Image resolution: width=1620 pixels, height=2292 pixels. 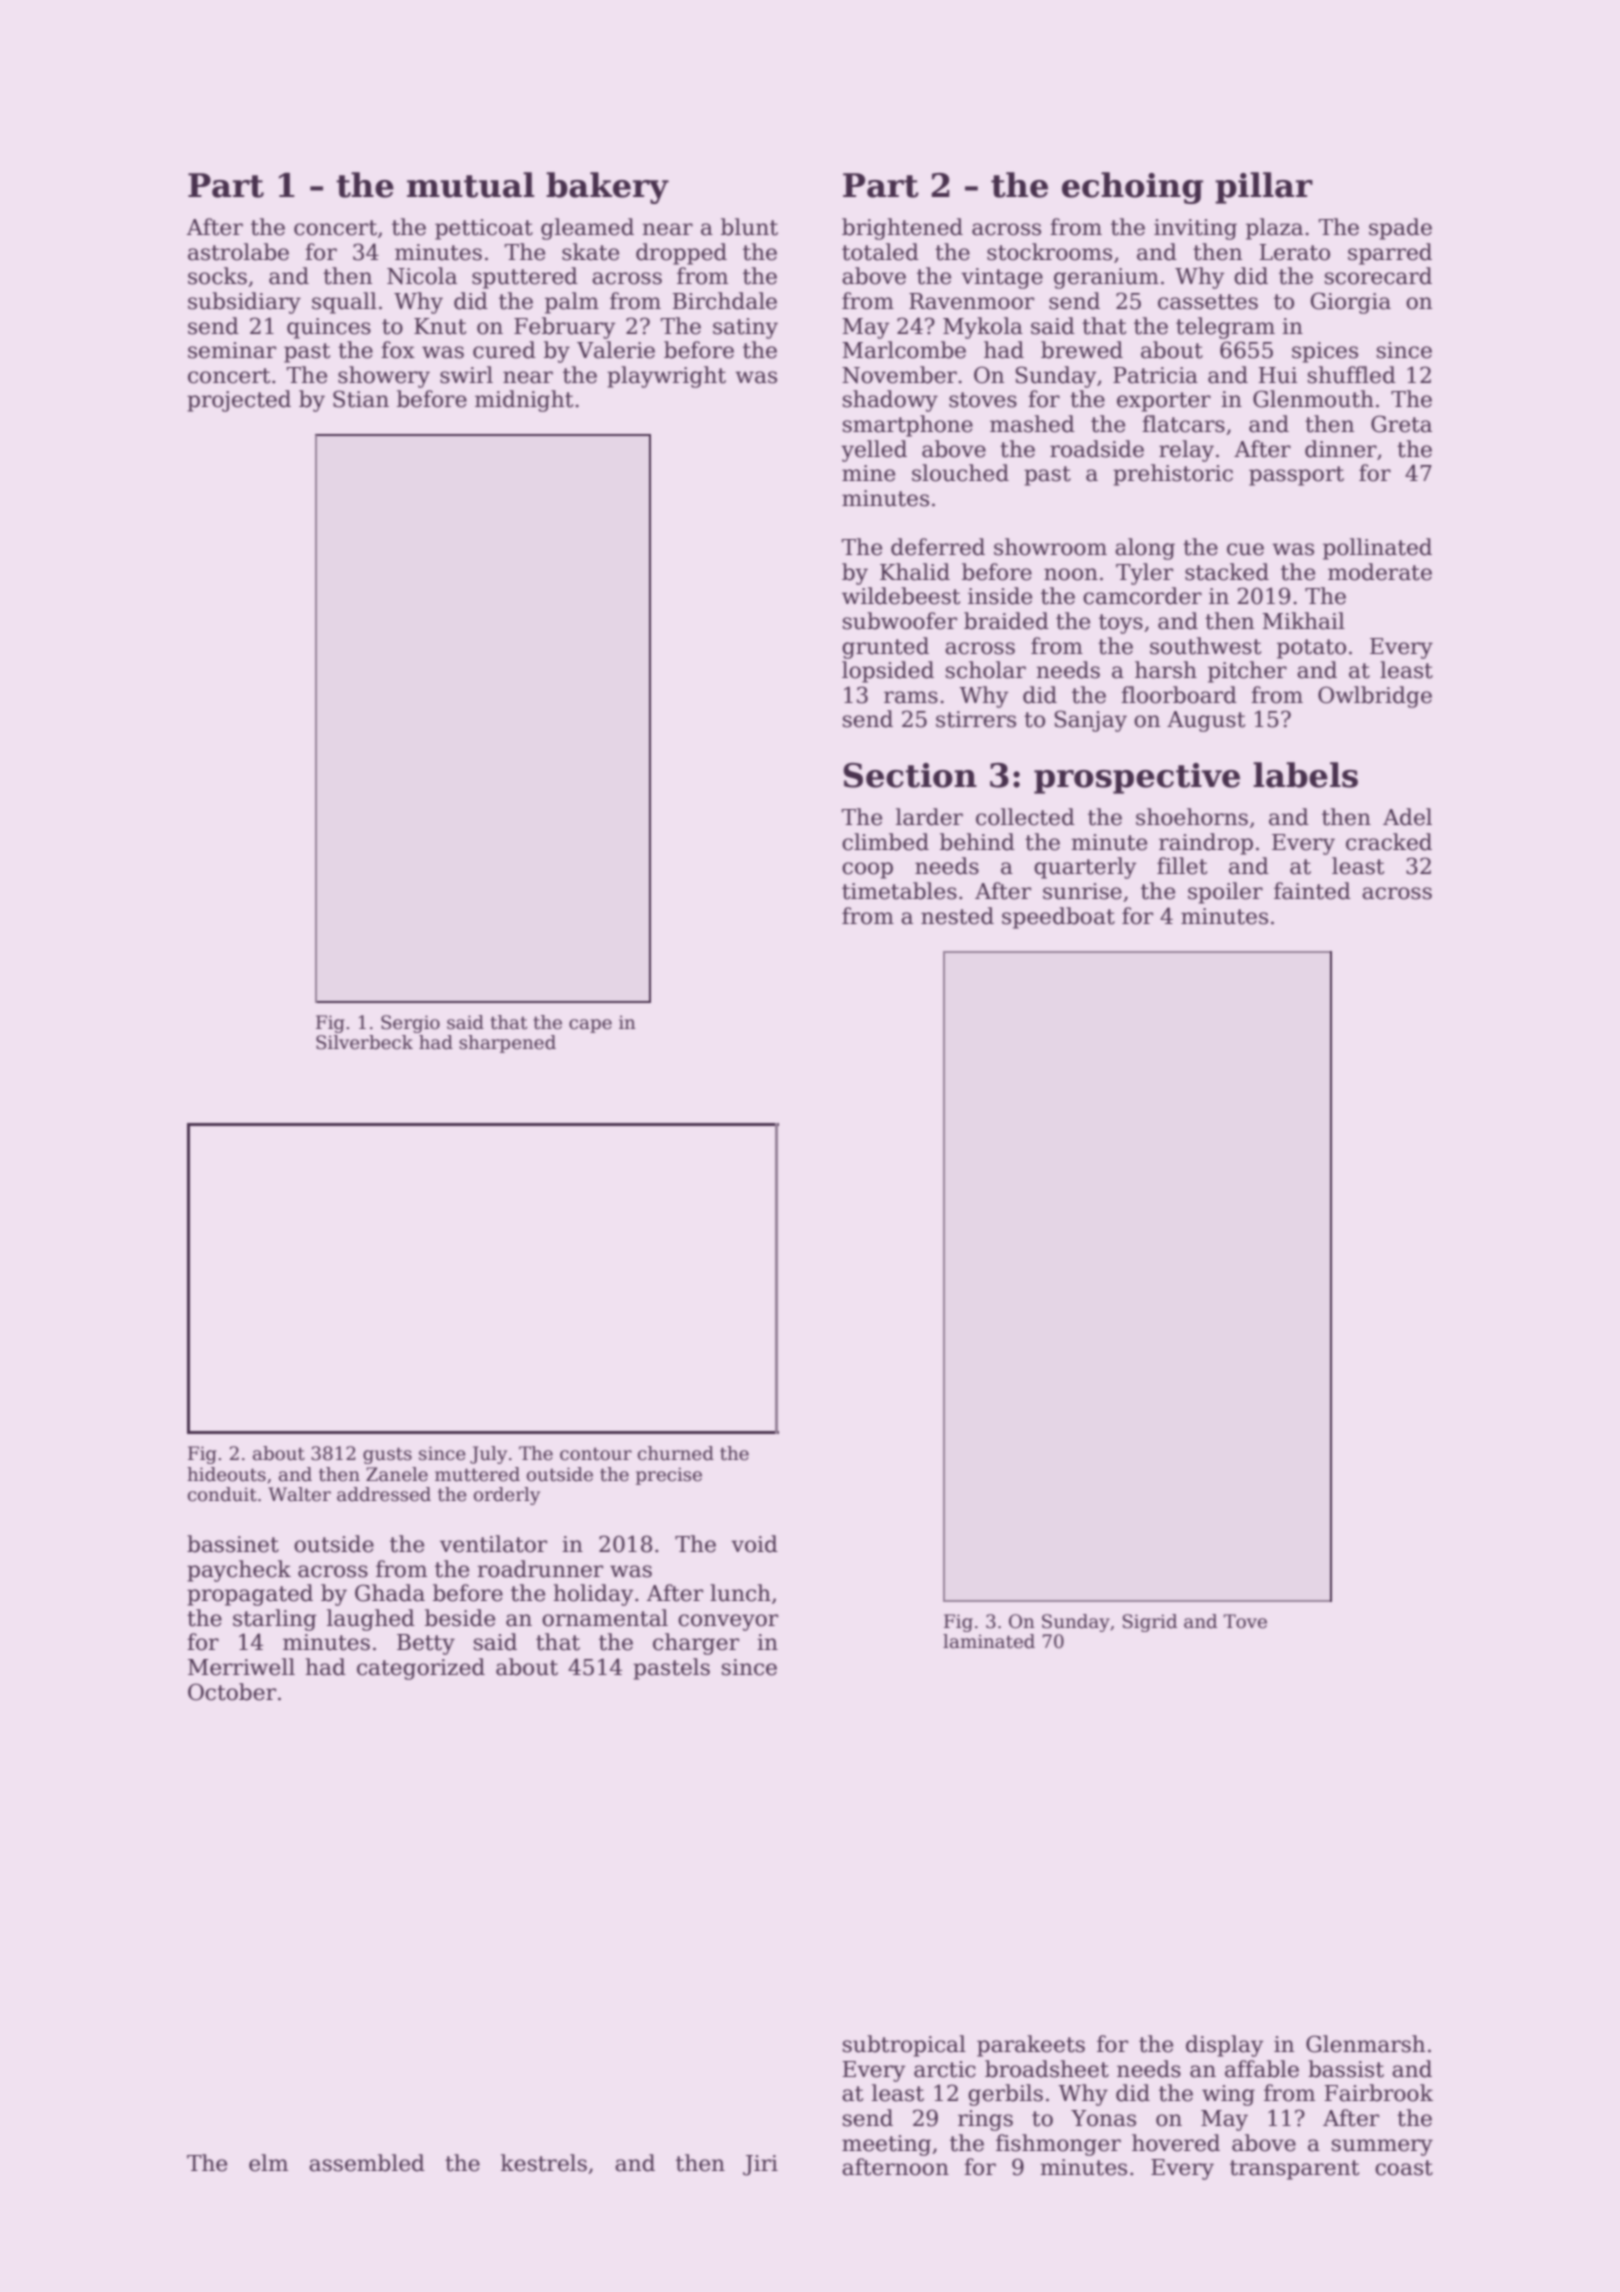 I want to click on nested, so click(x=957, y=916).
